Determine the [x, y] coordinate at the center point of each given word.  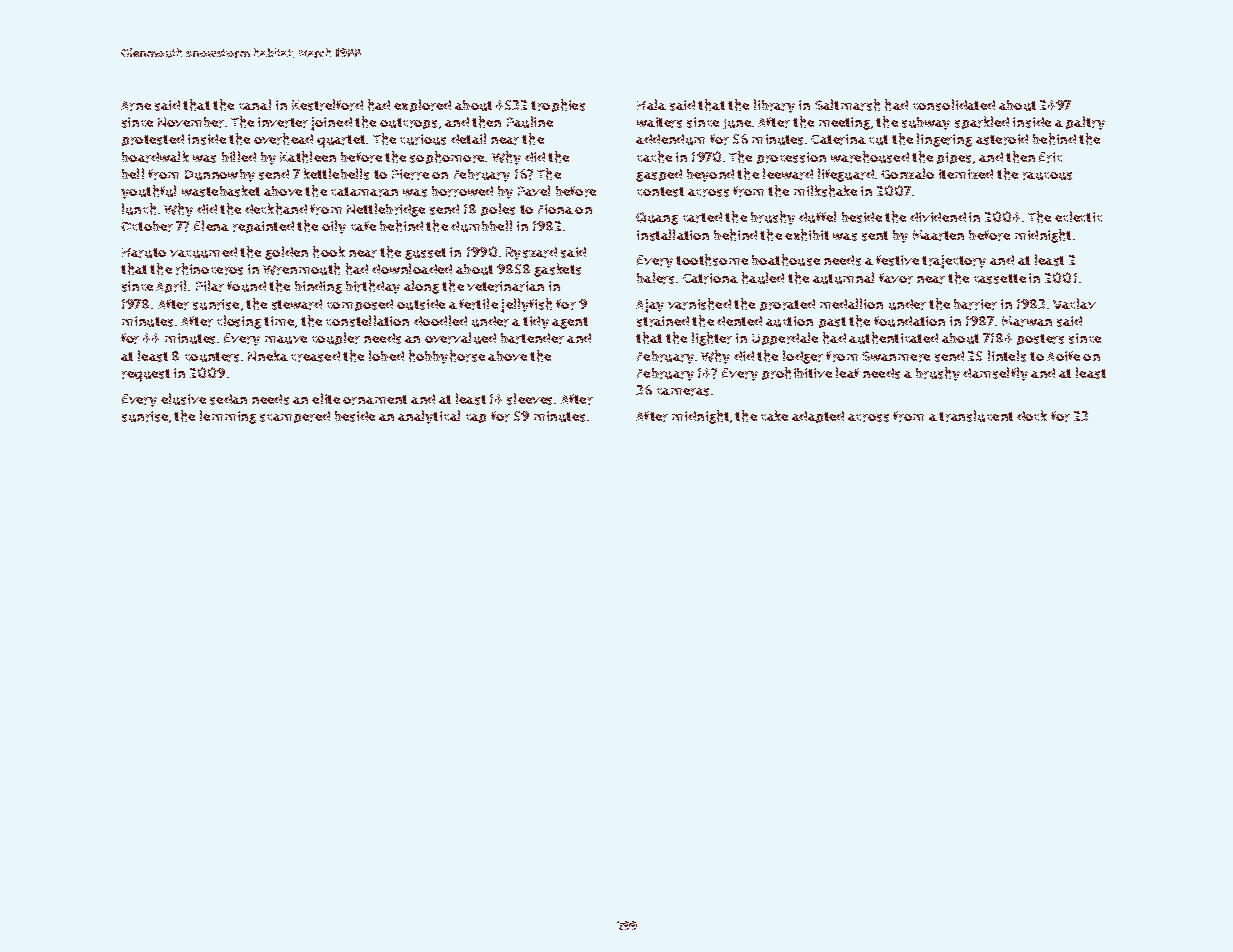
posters [1040, 339]
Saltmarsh [847, 105]
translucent [976, 416]
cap [476, 418]
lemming [228, 417]
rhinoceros [209, 269]
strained [663, 321]
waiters [659, 122]
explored [422, 105]
